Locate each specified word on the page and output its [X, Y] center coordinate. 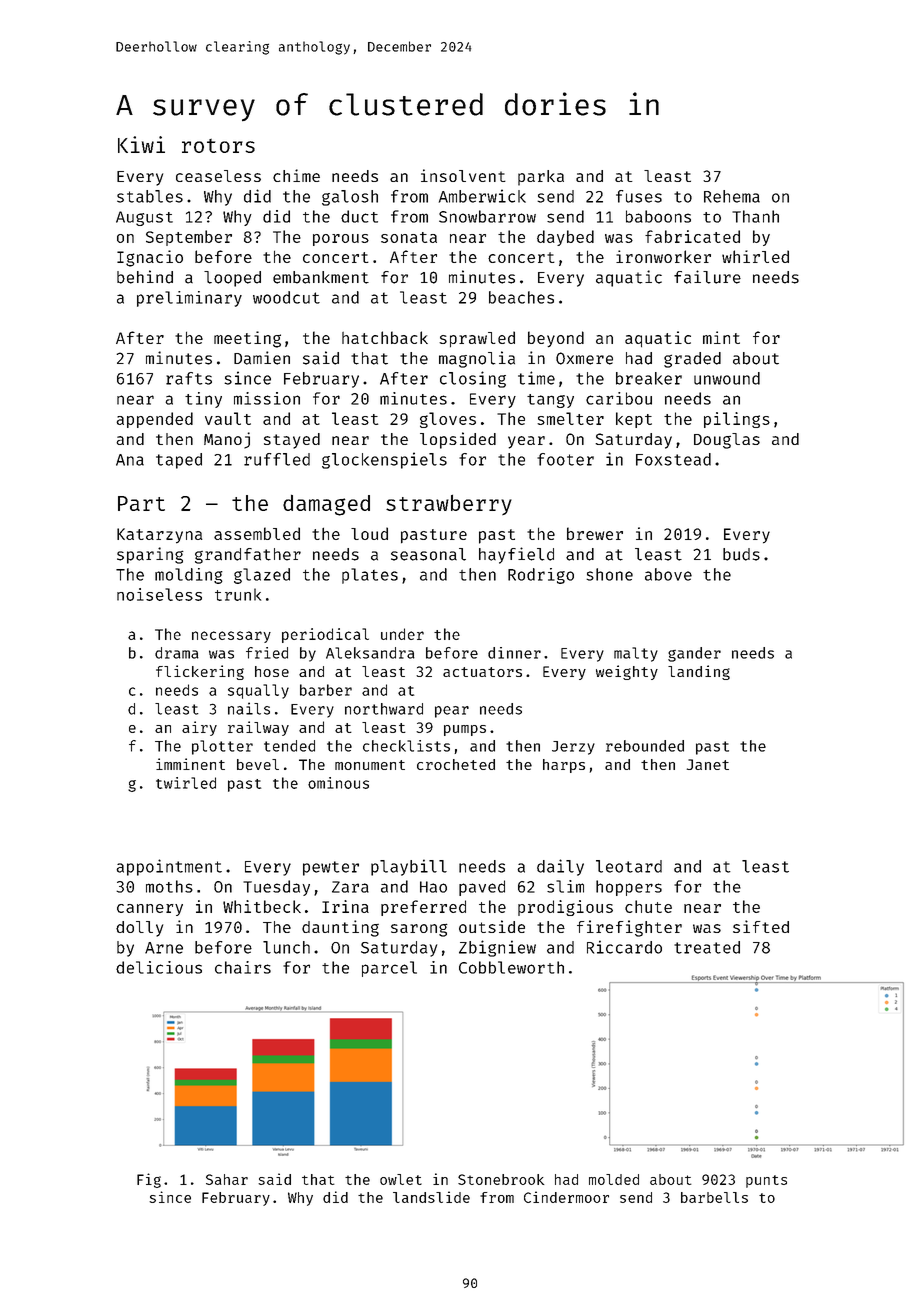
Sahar [227, 1179]
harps [564, 766]
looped [232, 279]
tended [289, 746]
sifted [761, 926]
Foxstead [673, 459]
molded [614, 1179]
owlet [401, 1179]
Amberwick [482, 196]
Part [141, 503]
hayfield [516, 555]
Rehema [732, 196]
